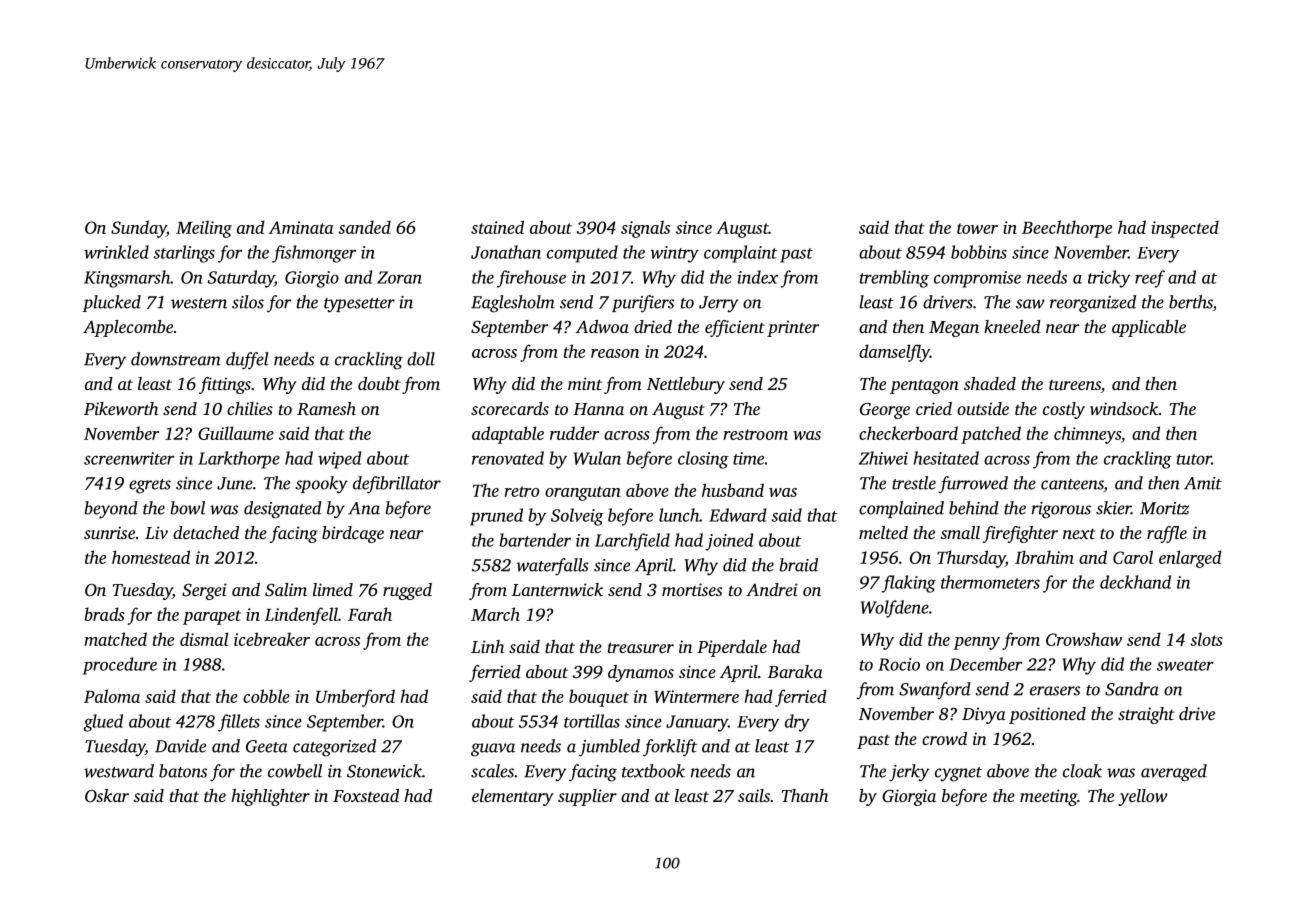 The height and width of the image is (924, 1308). What do you see at coordinates (899, 664) in the image?
I see `Rocio` at bounding box center [899, 664].
